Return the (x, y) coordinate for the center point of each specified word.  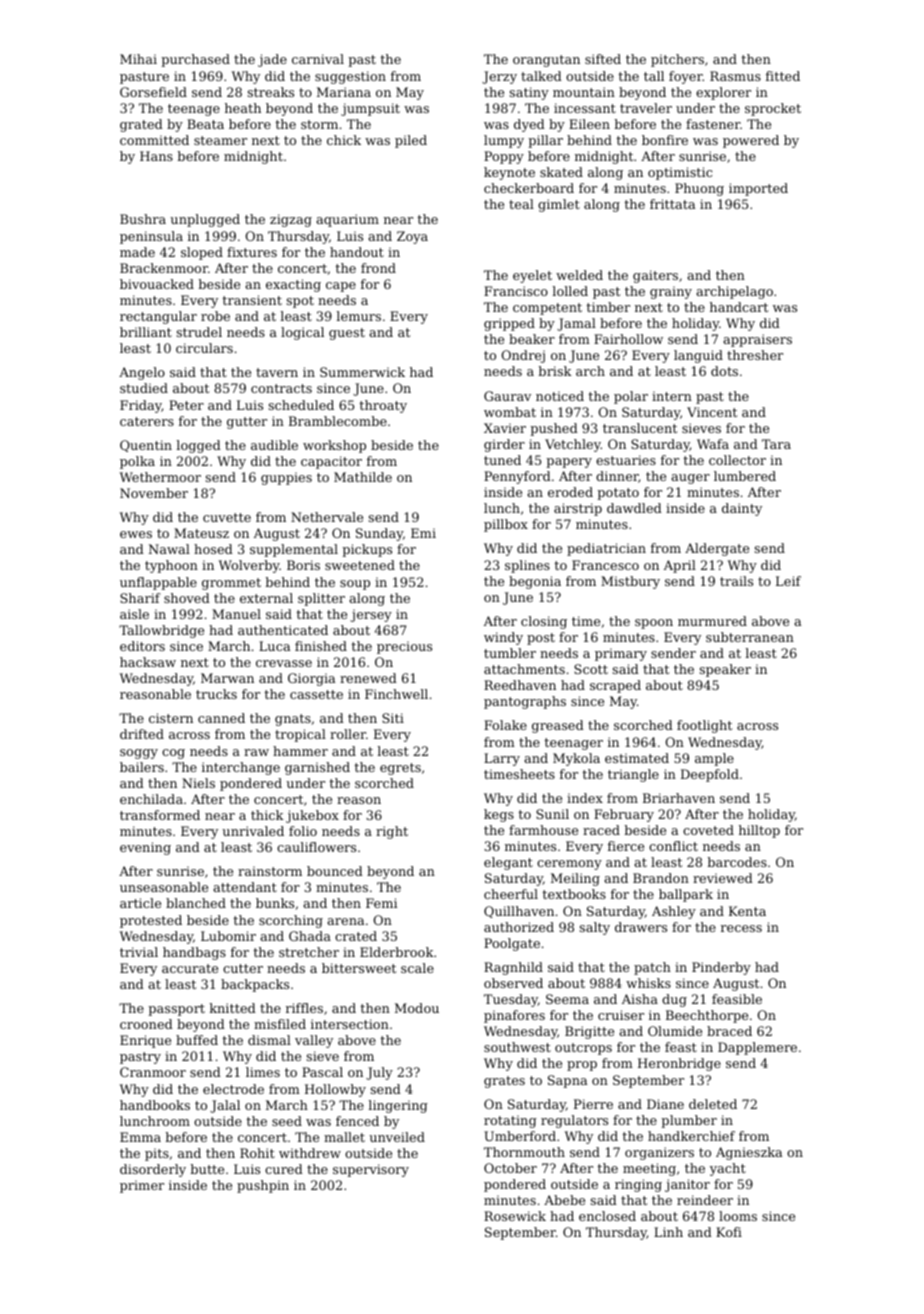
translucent (640, 428)
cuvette (227, 517)
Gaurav (507, 396)
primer (142, 1186)
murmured (712, 621)
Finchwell (396, 694)
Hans (156, 156)
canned (221, 718)
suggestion (350, 77)
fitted (783, 76)
